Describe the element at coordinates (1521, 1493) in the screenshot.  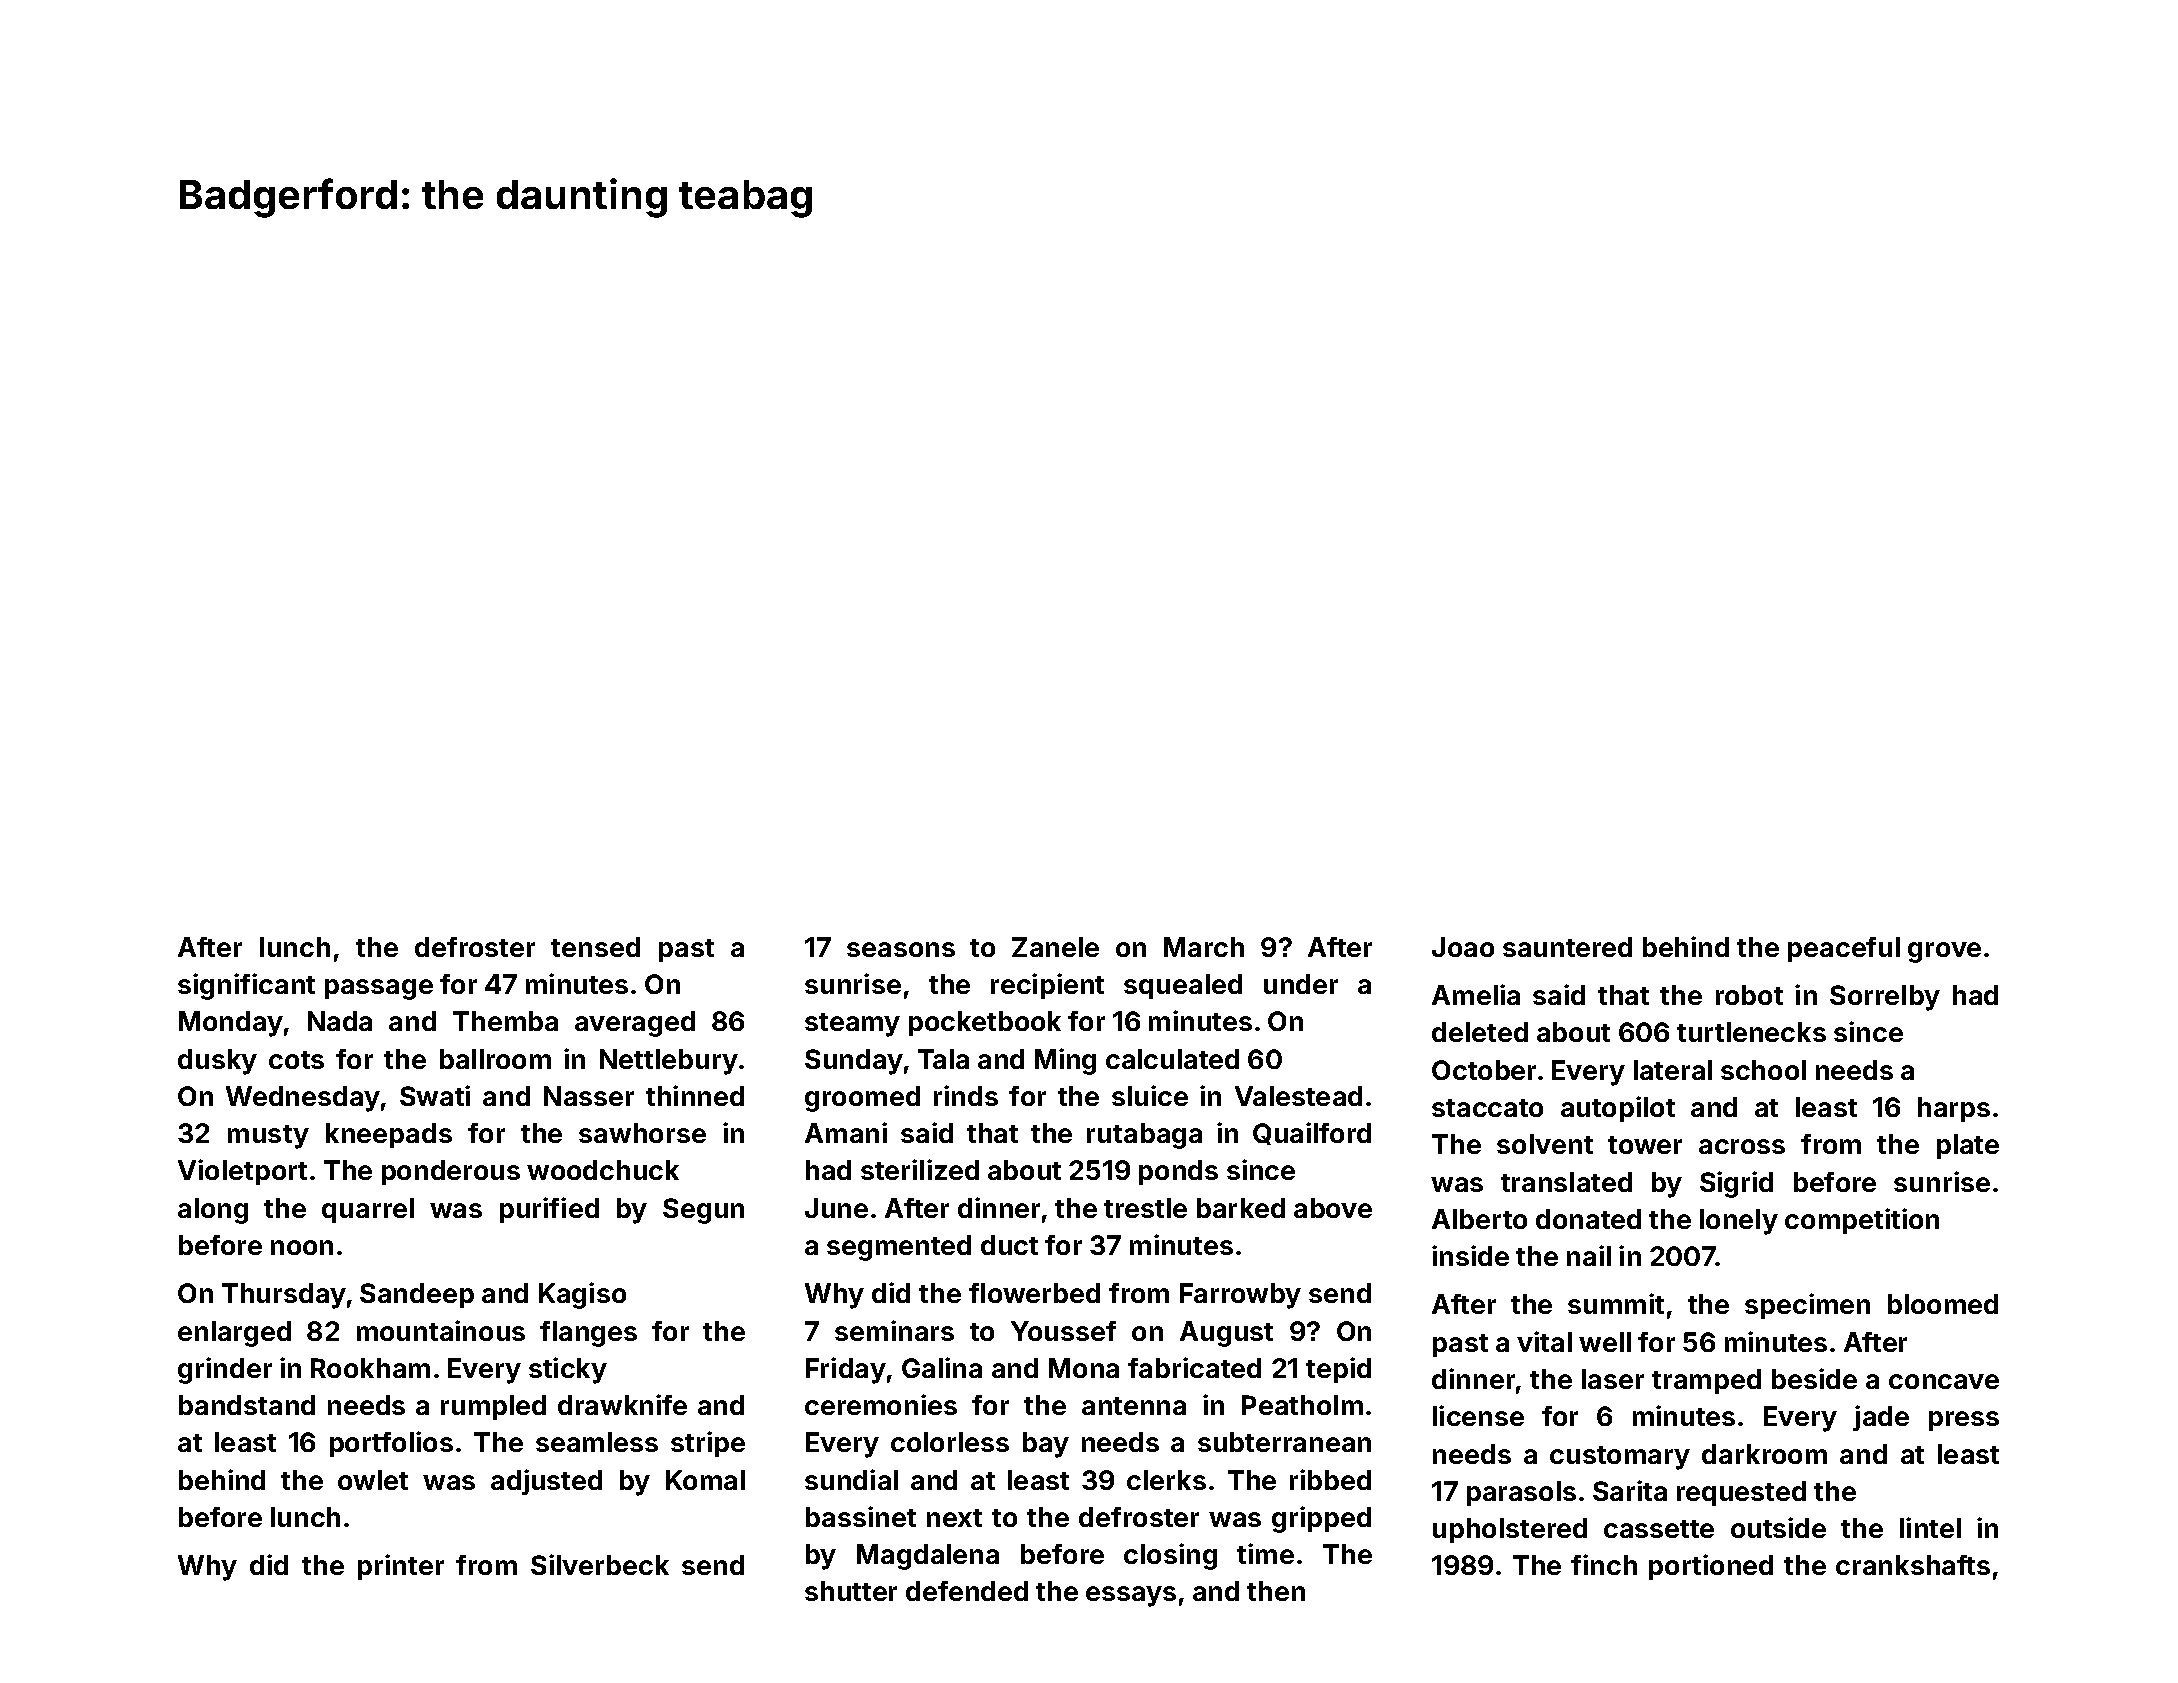
I see `parasols` at that location.
